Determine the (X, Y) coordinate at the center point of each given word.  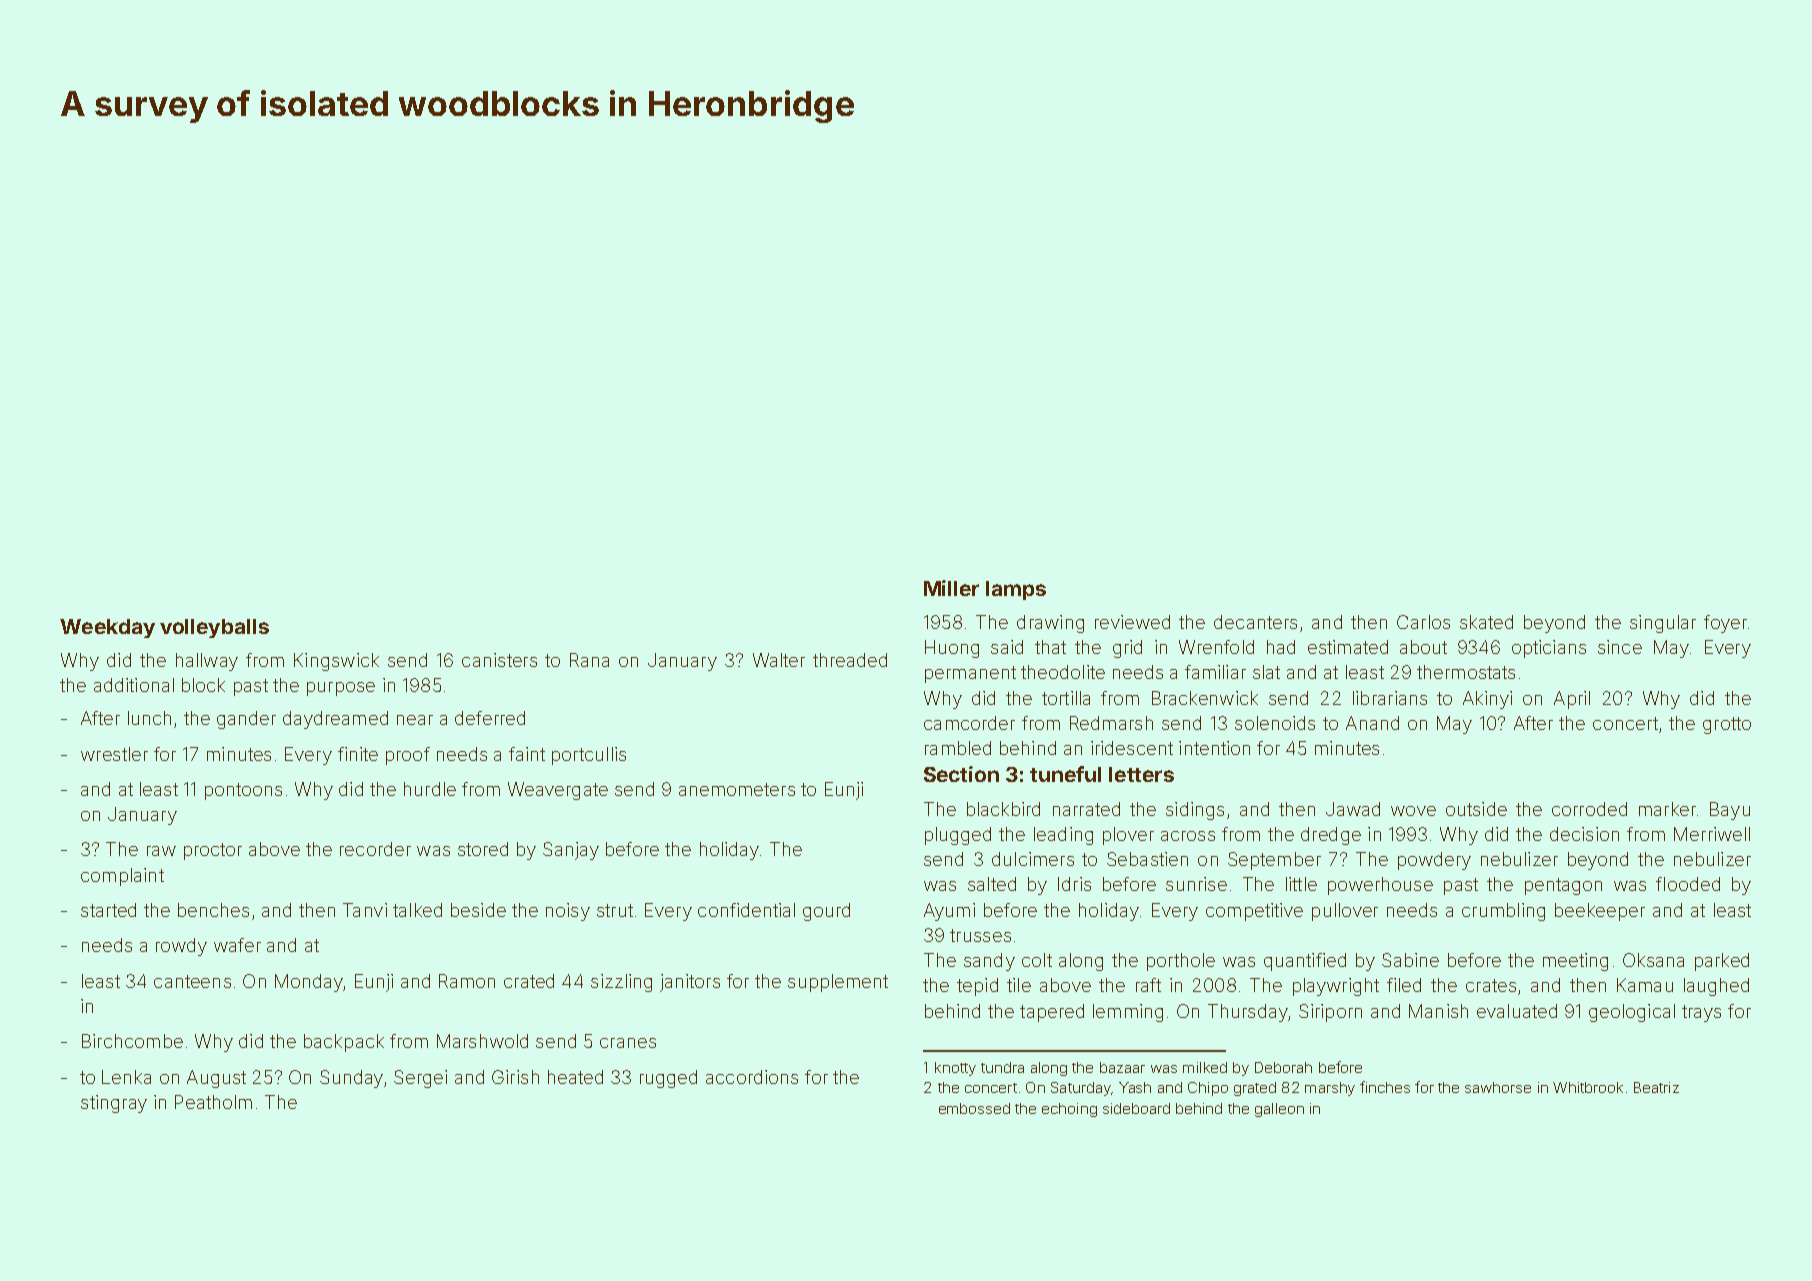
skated (1486, 622)
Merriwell (1712, 834)
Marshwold (482, 1041)
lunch (149, 718)
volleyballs (214, 628)
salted (992, 884)
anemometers (737, 789)
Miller (951, 588)
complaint (122, 877)
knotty (955, 1069)
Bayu (1730, 811)
